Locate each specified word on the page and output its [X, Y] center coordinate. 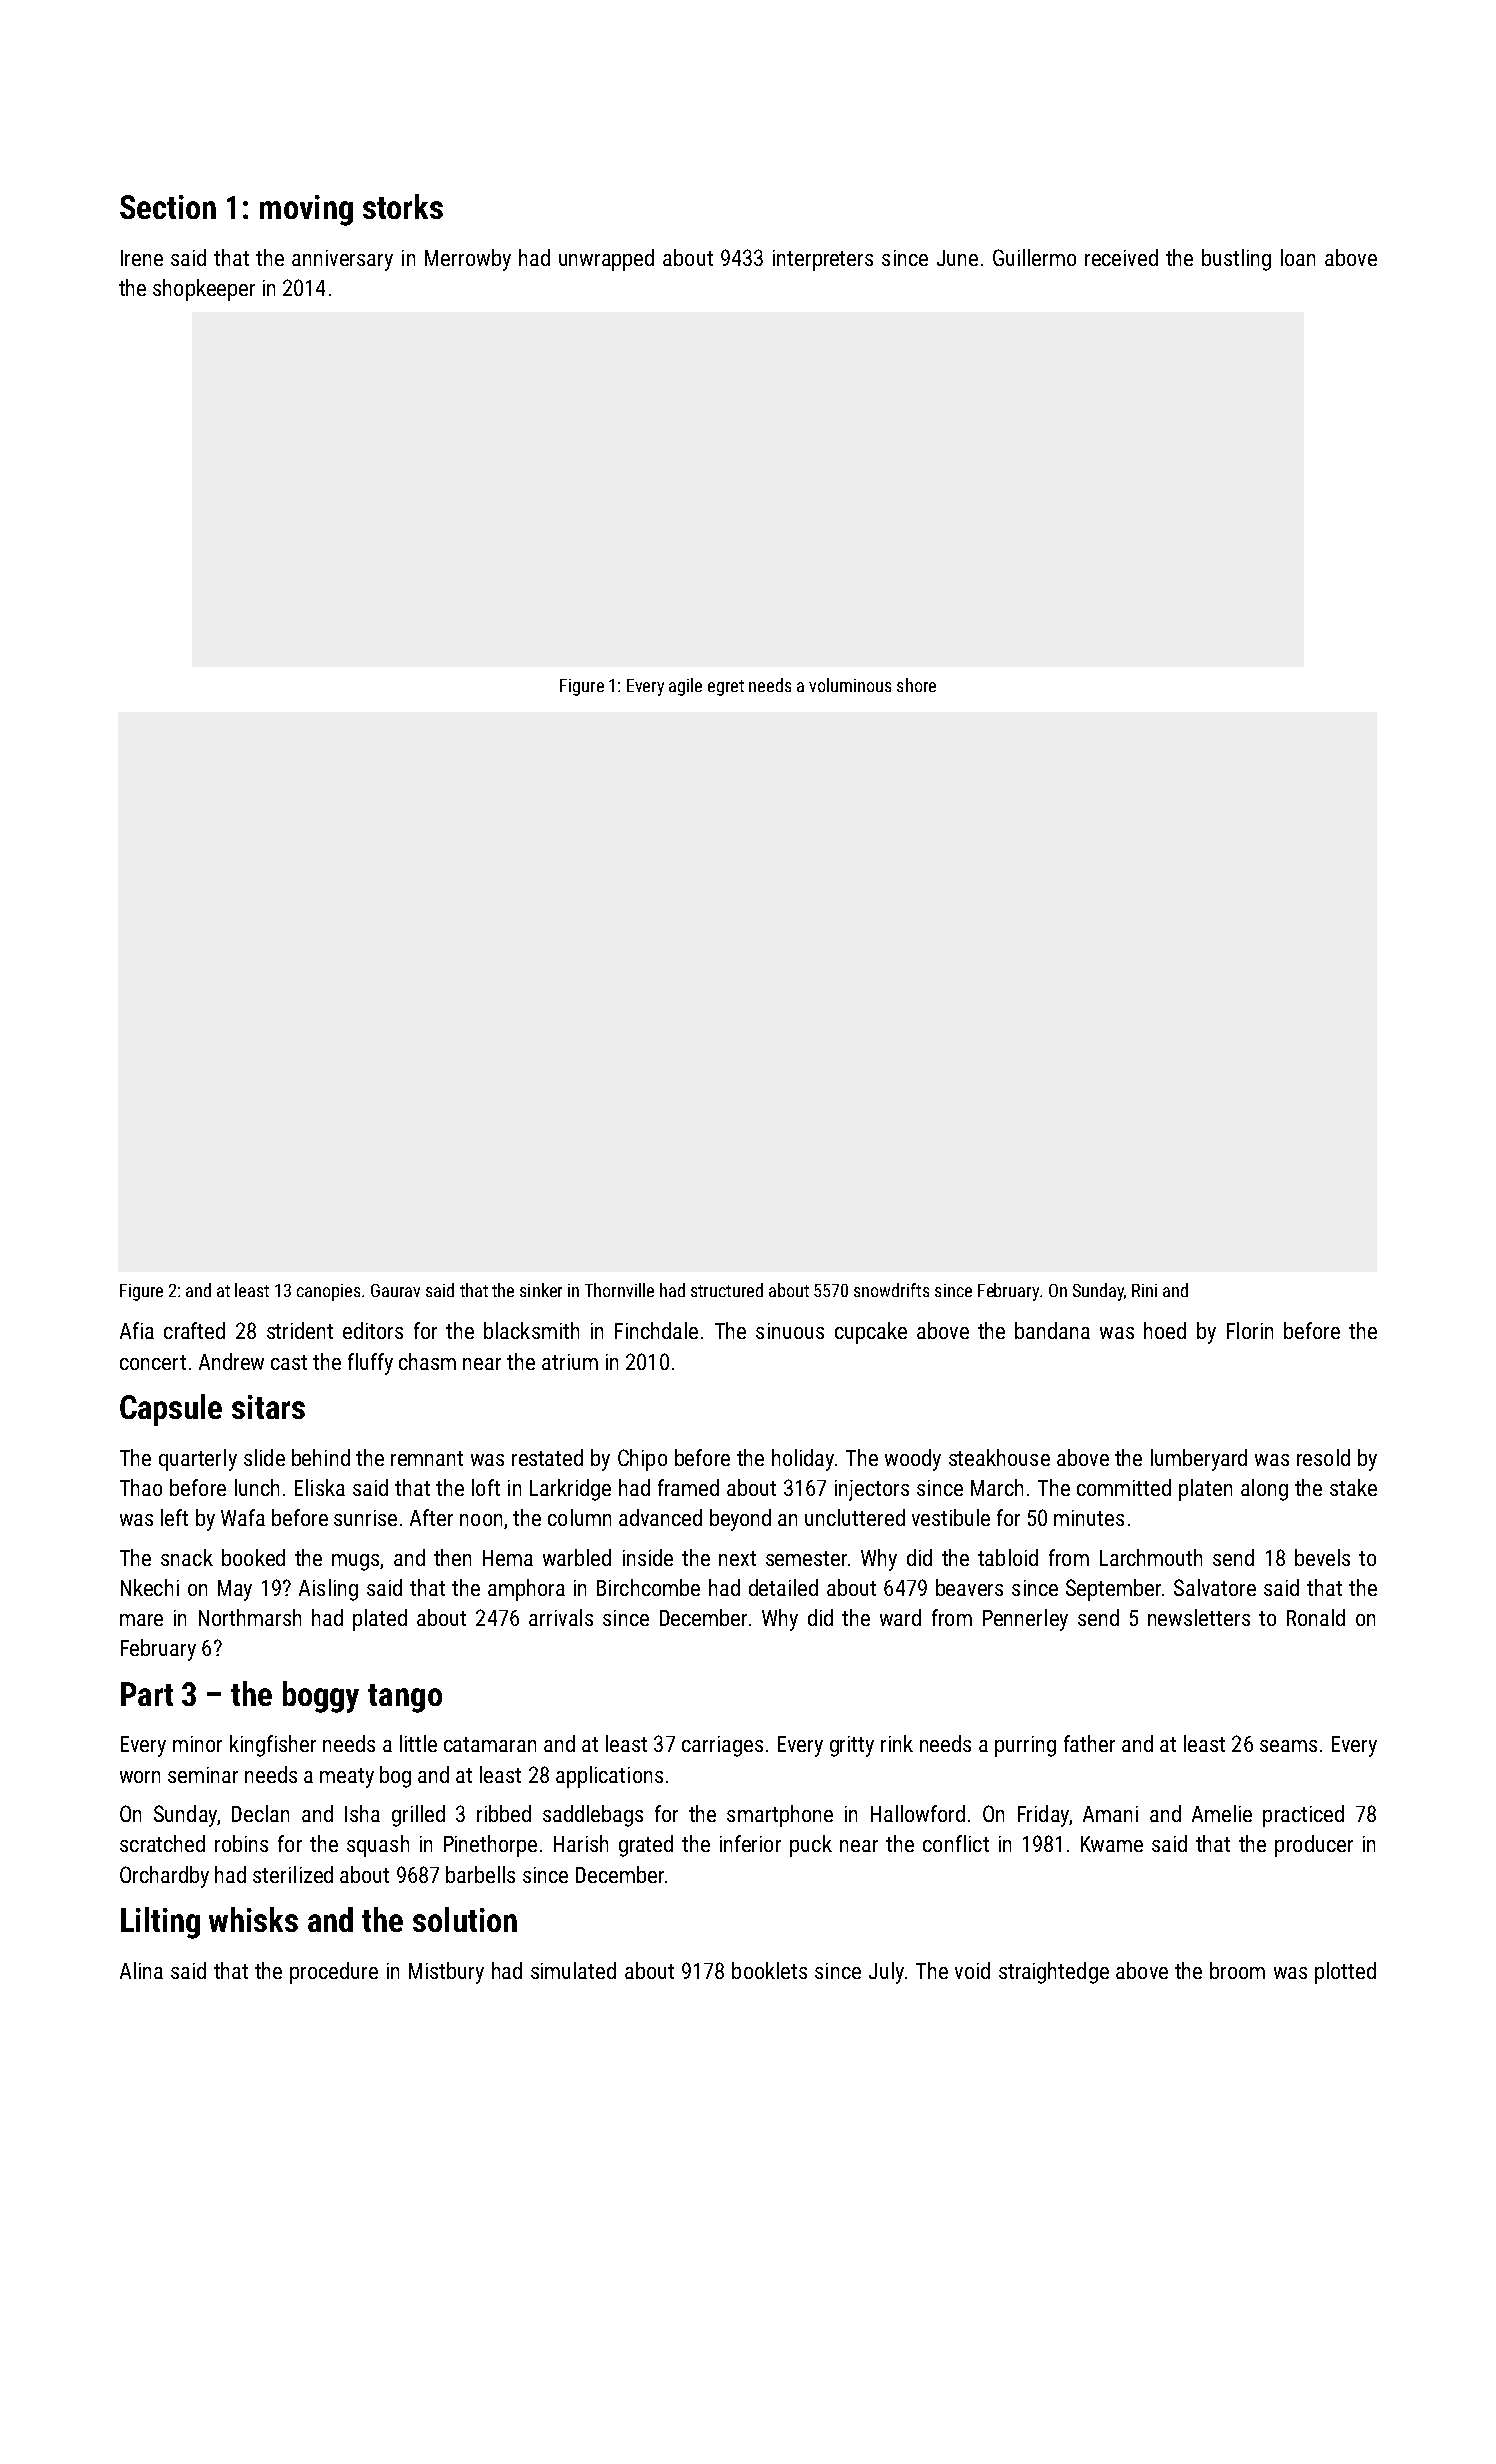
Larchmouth [1151, 1557]
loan [1298, 257]
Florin [1250, 1330]
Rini [1144, 1290]
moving [306, 210]
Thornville [619, 1290]
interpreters [823, 260]
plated [380, 1620]
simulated [573, 1970]
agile [685, 687]
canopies [328, 1292]
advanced [660, 1517]
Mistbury [446, 1973]
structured [727, 1290]
